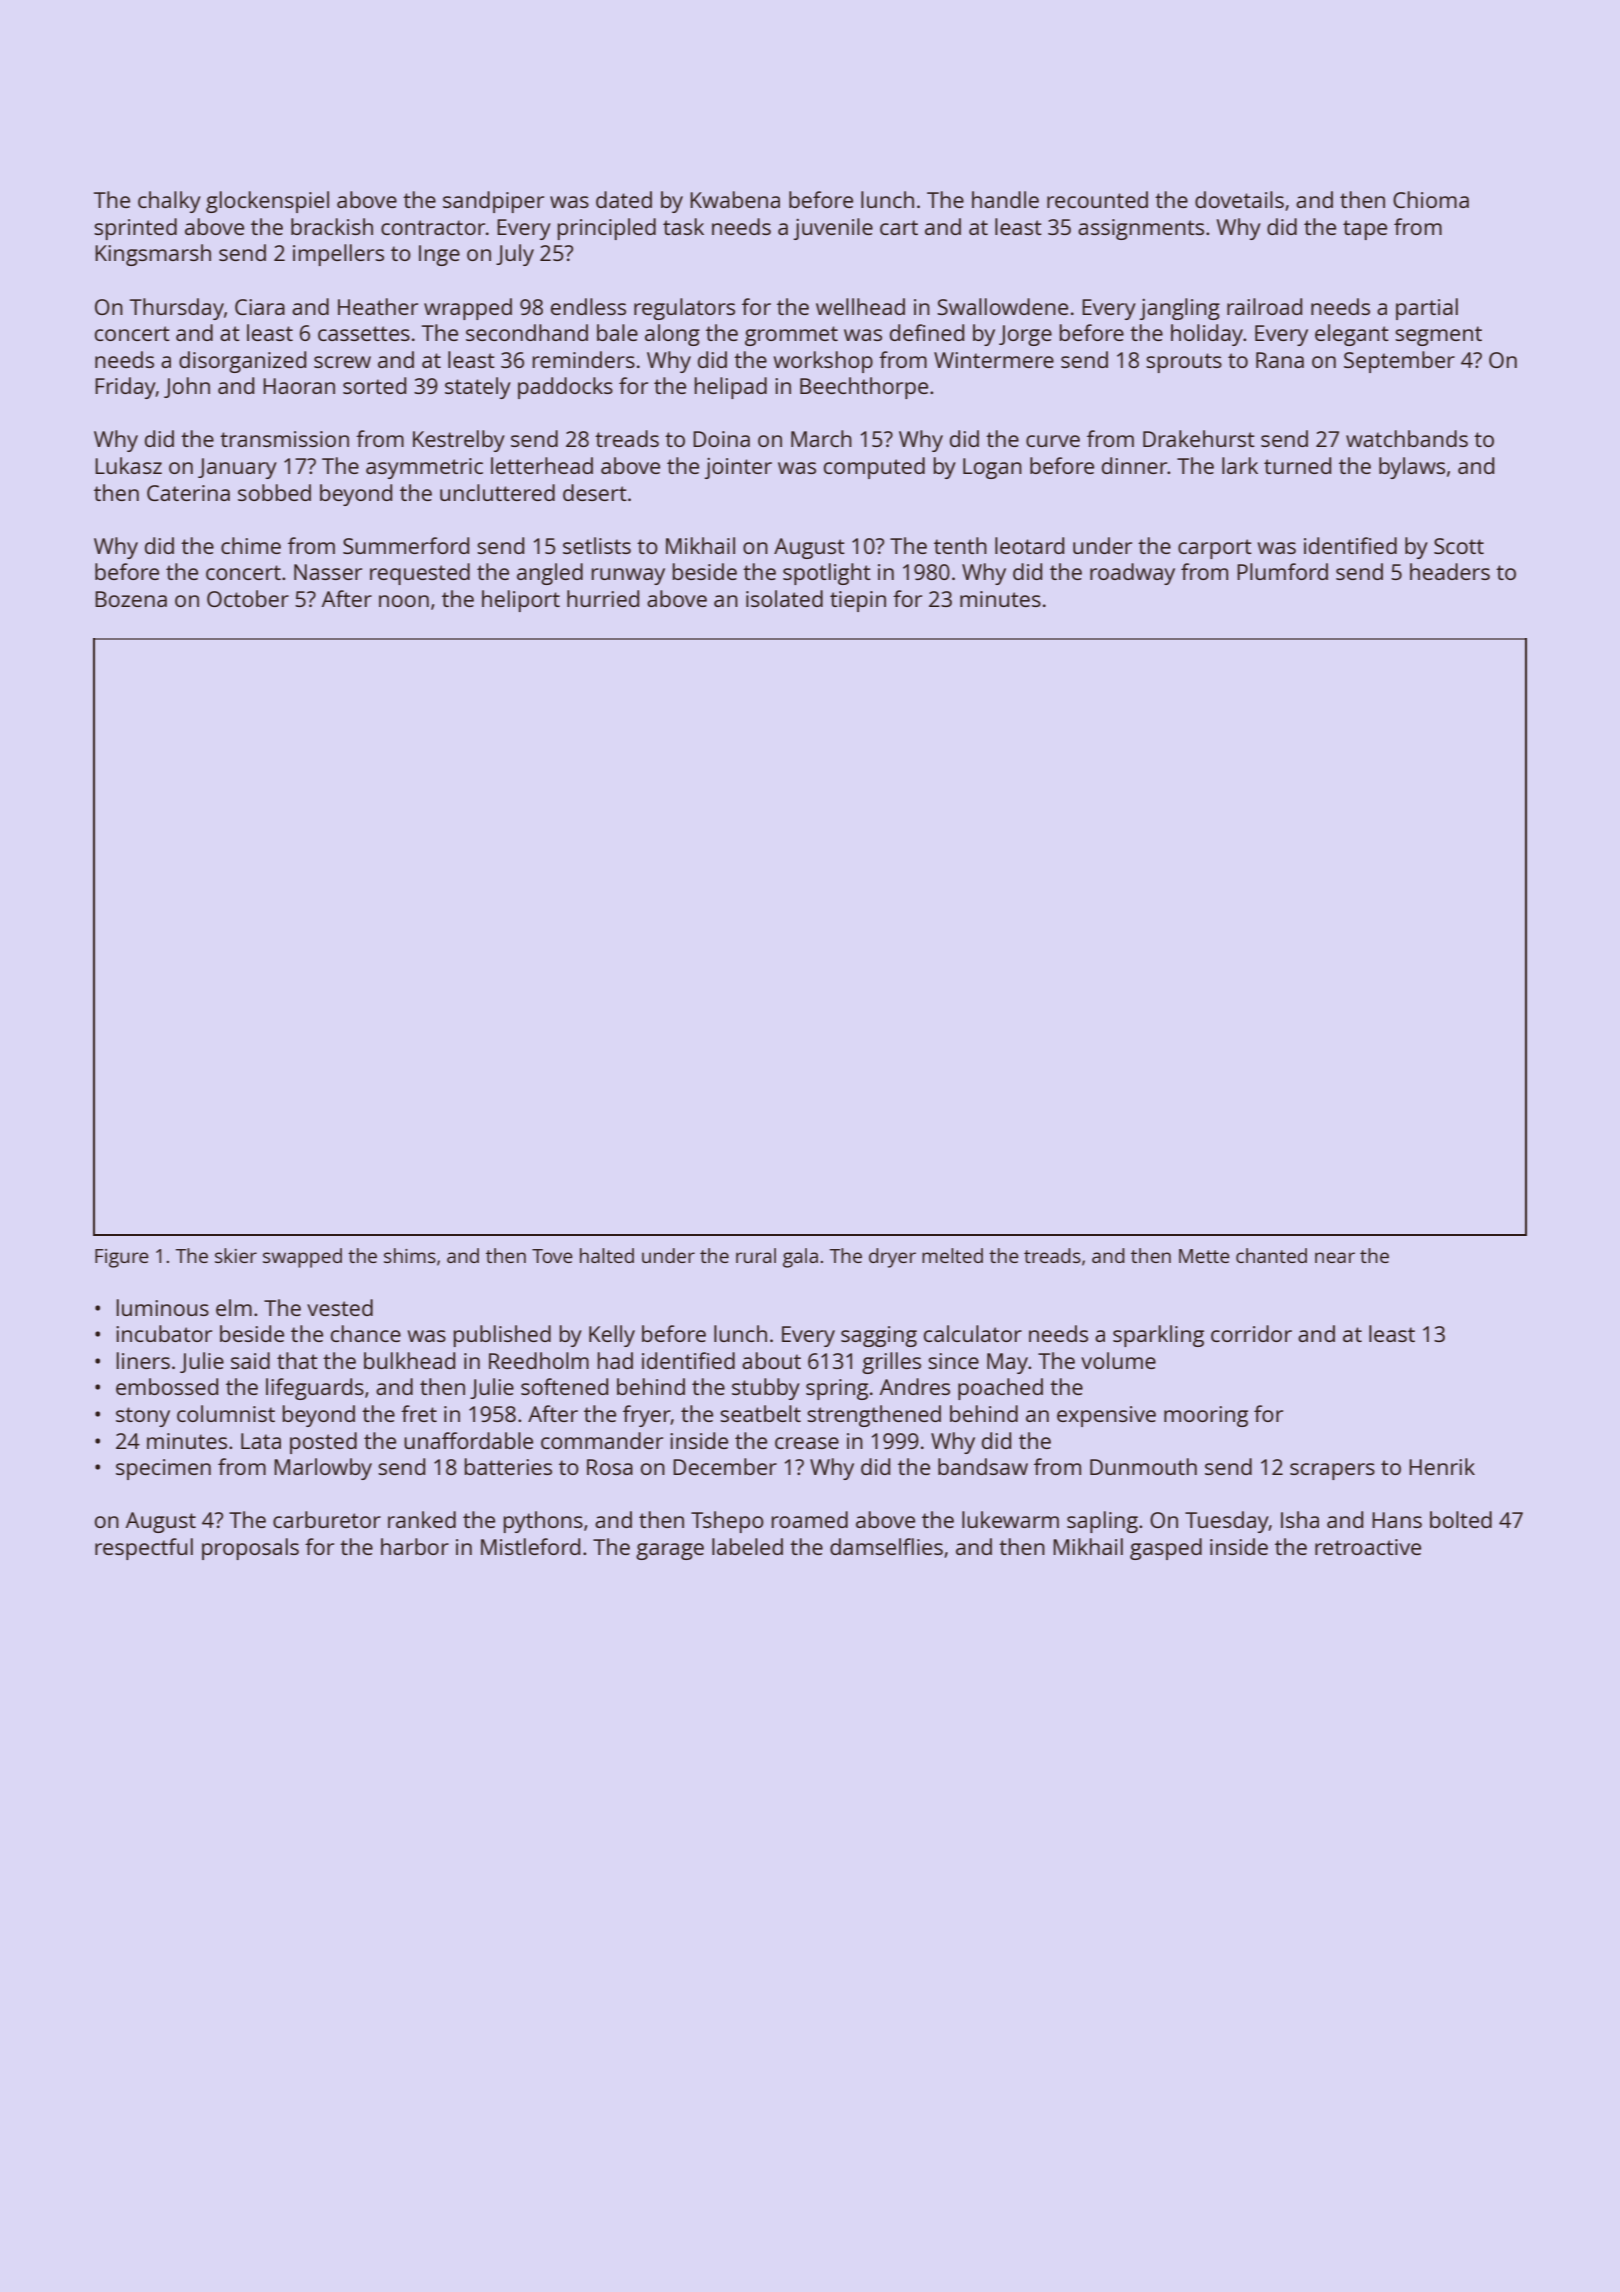 This image has width=1620, height=2292. What do you see at coordinates (236, 1255) in the image?
I see `skier` at bounding box center [236, 1255].
